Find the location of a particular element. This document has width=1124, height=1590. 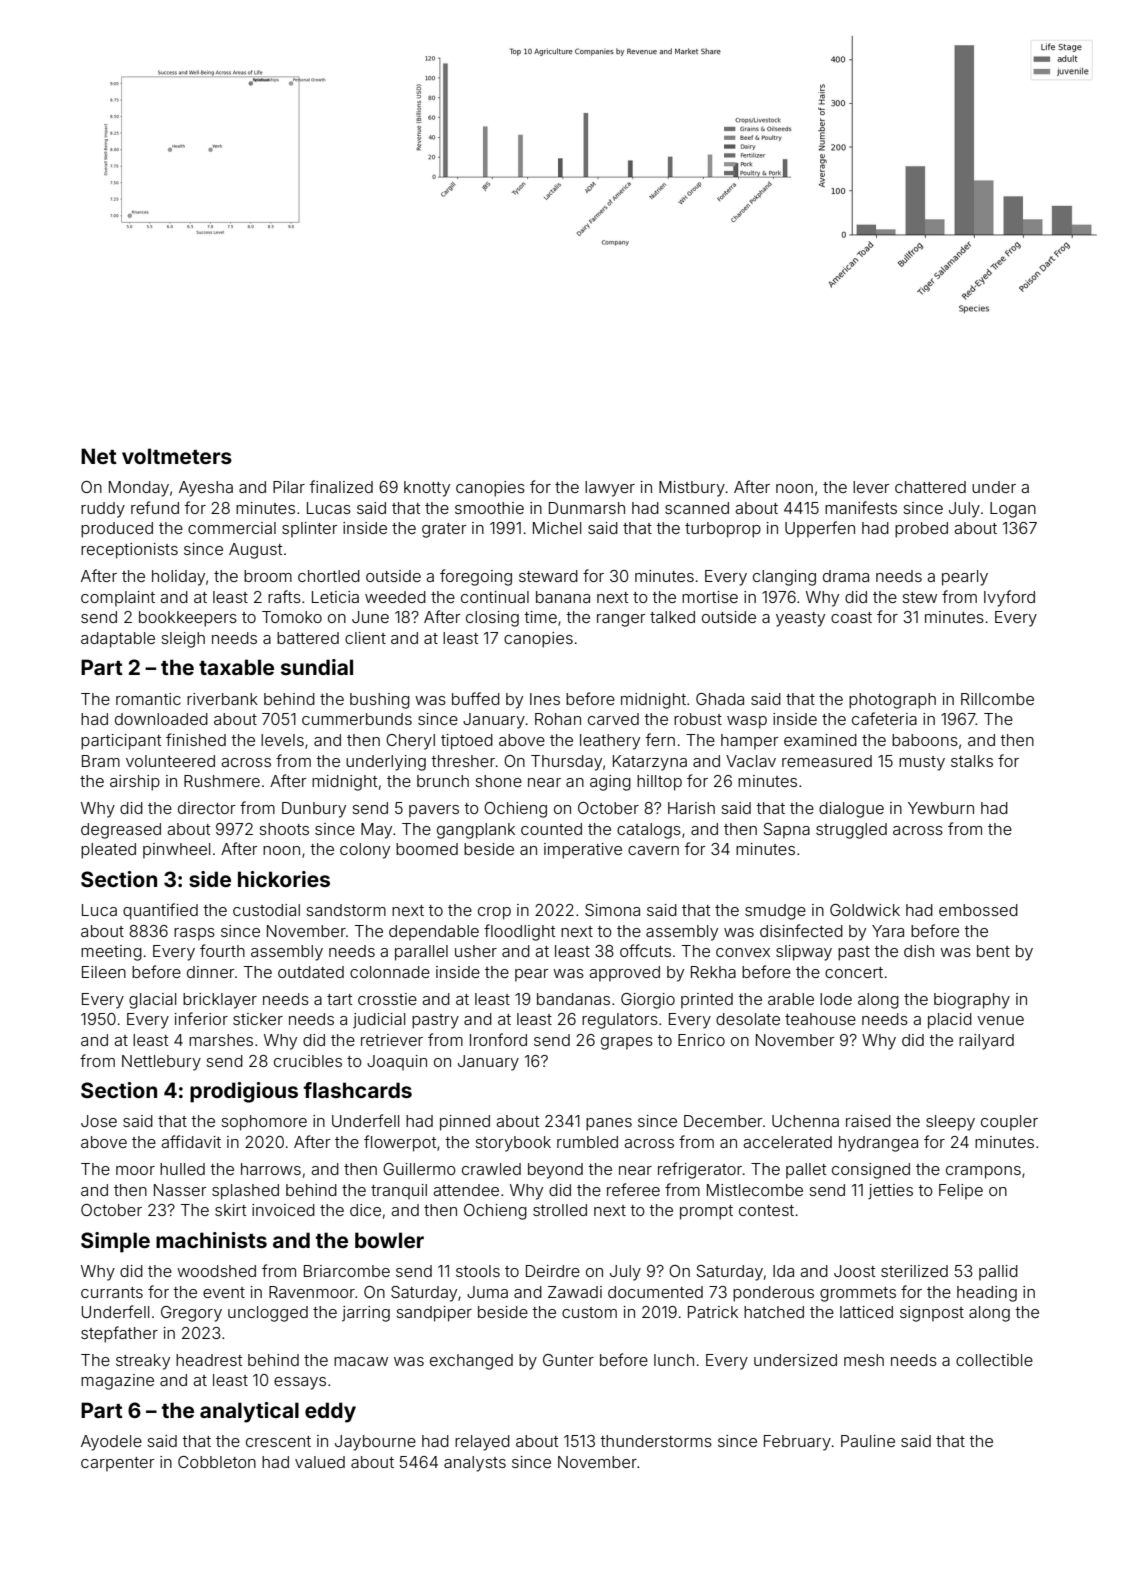

Ivyford is located at coordinates (1009, 598).
